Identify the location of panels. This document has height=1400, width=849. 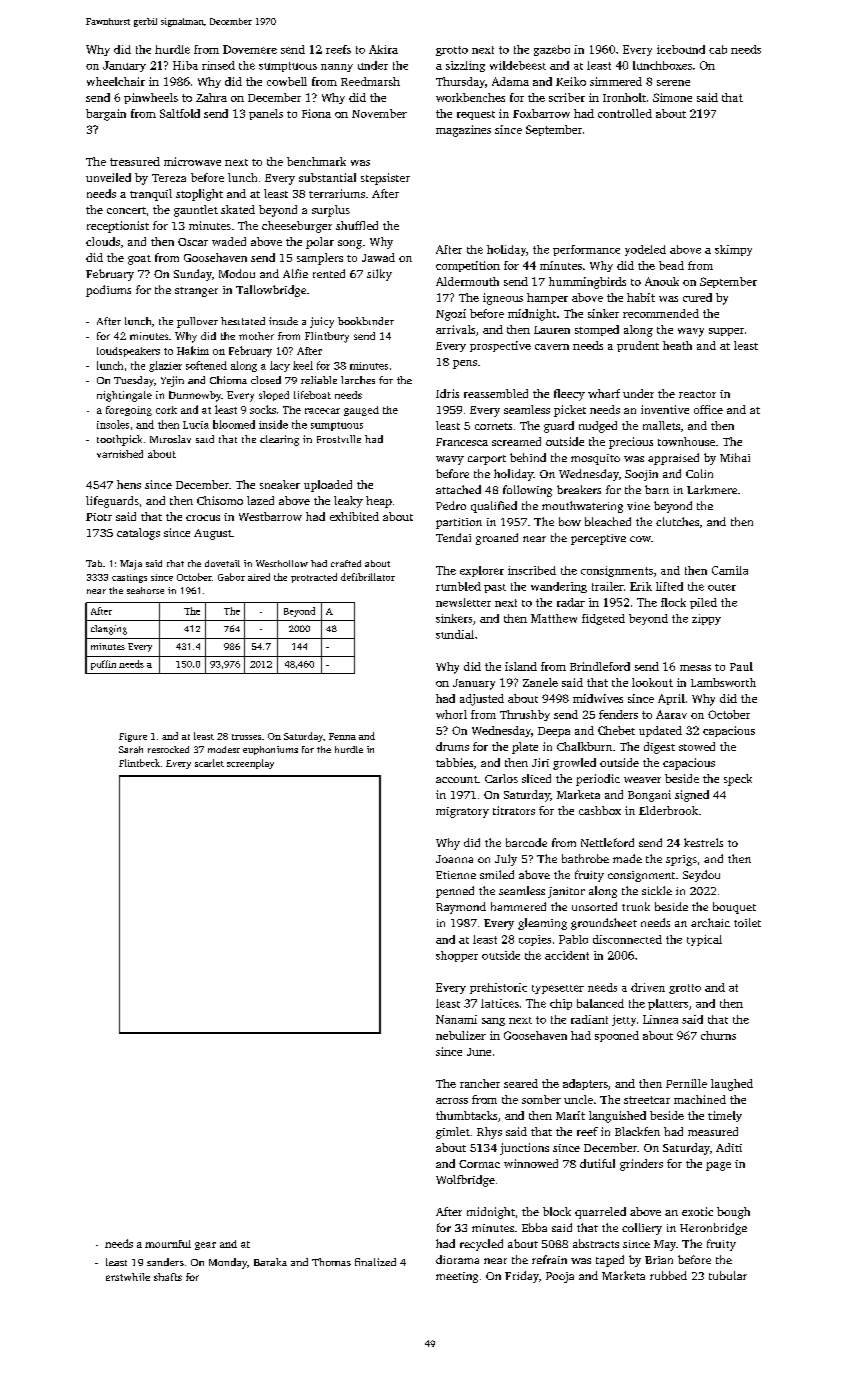
(266, 114).
